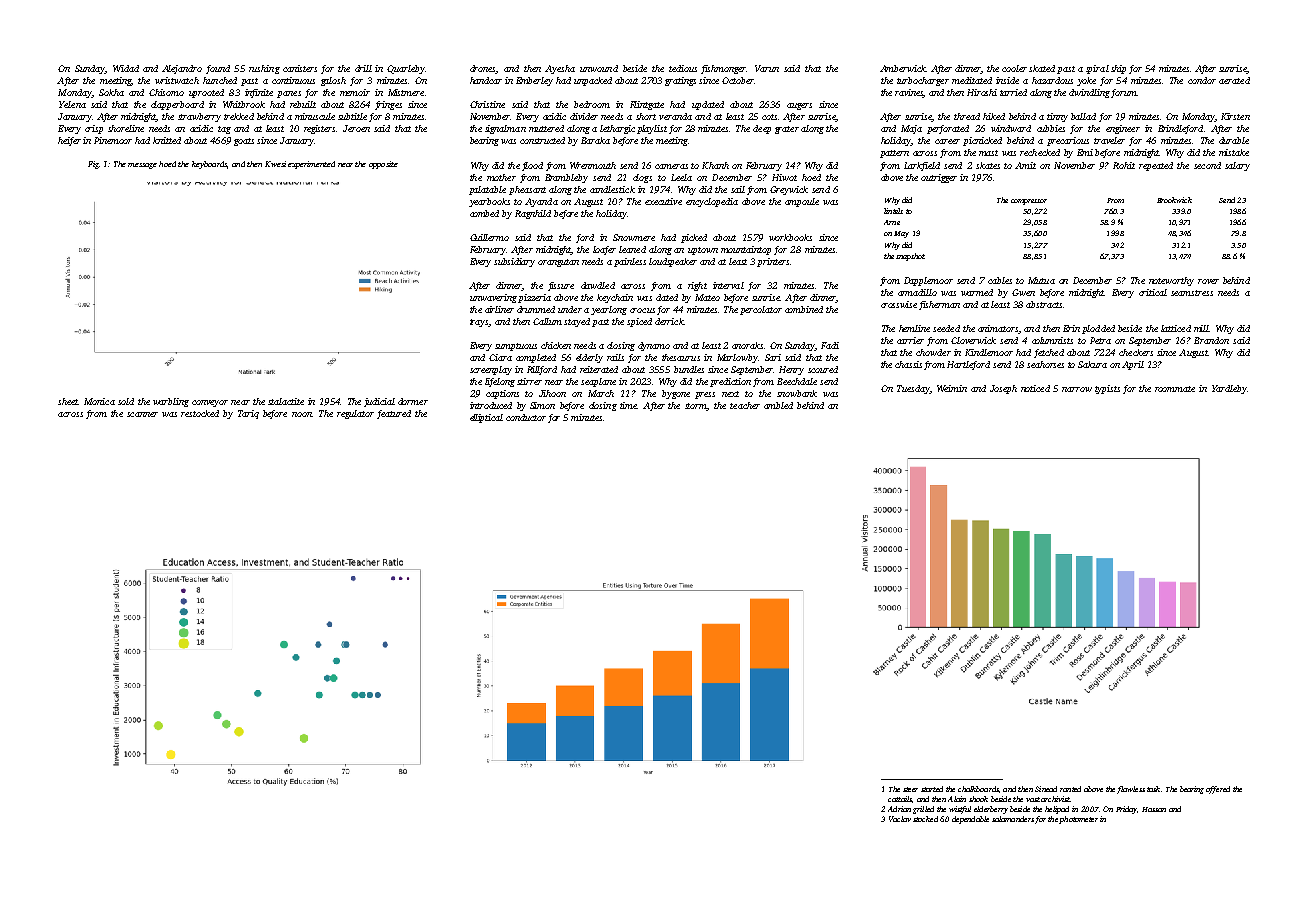  I want to click on aerated, so click(1234, 80).
